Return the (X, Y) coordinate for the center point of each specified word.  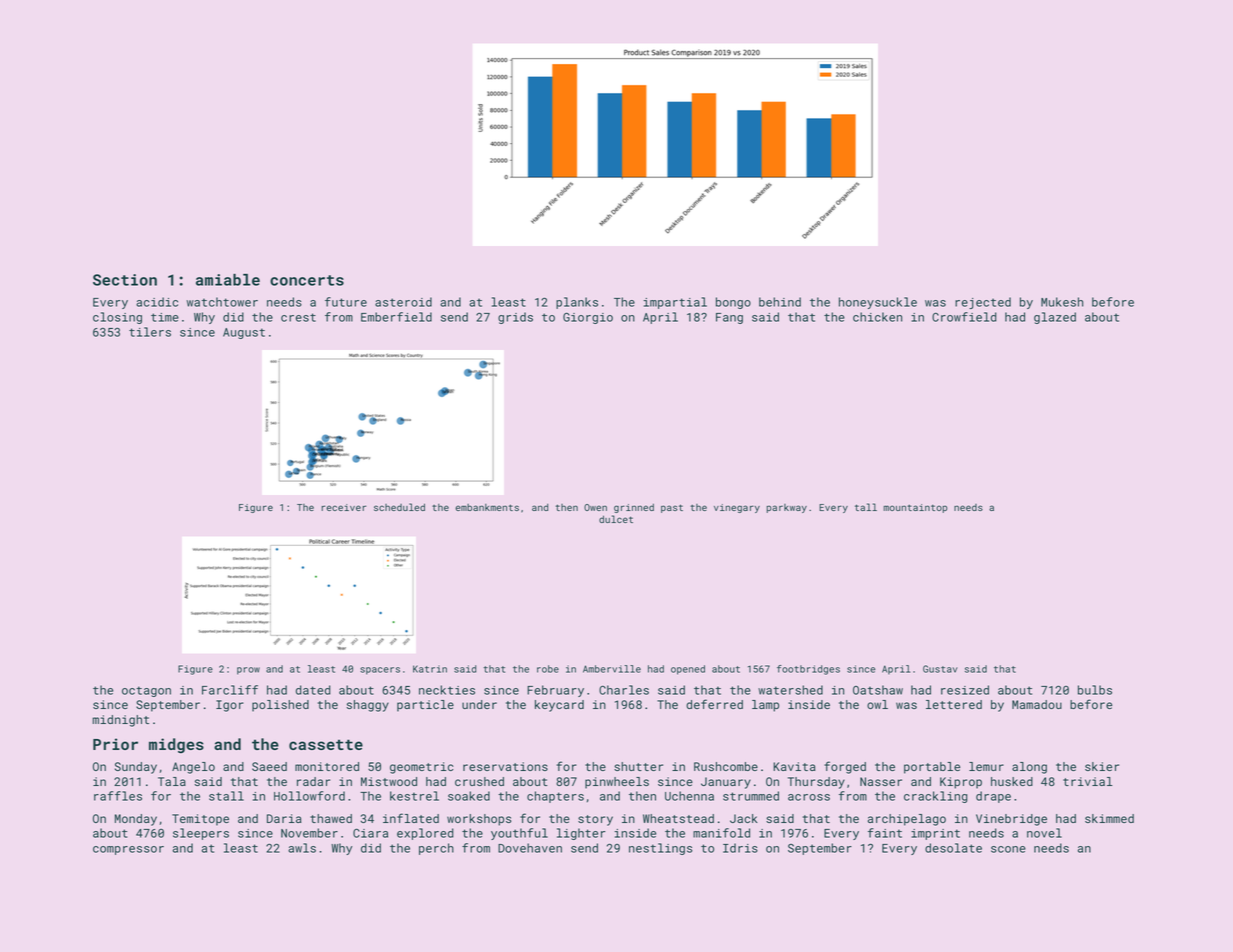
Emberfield (396, 317)
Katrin (430, 669)
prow (248, 671)
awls (302, 848)
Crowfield (964, 317)
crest (298, 317)
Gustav (940, 669)
